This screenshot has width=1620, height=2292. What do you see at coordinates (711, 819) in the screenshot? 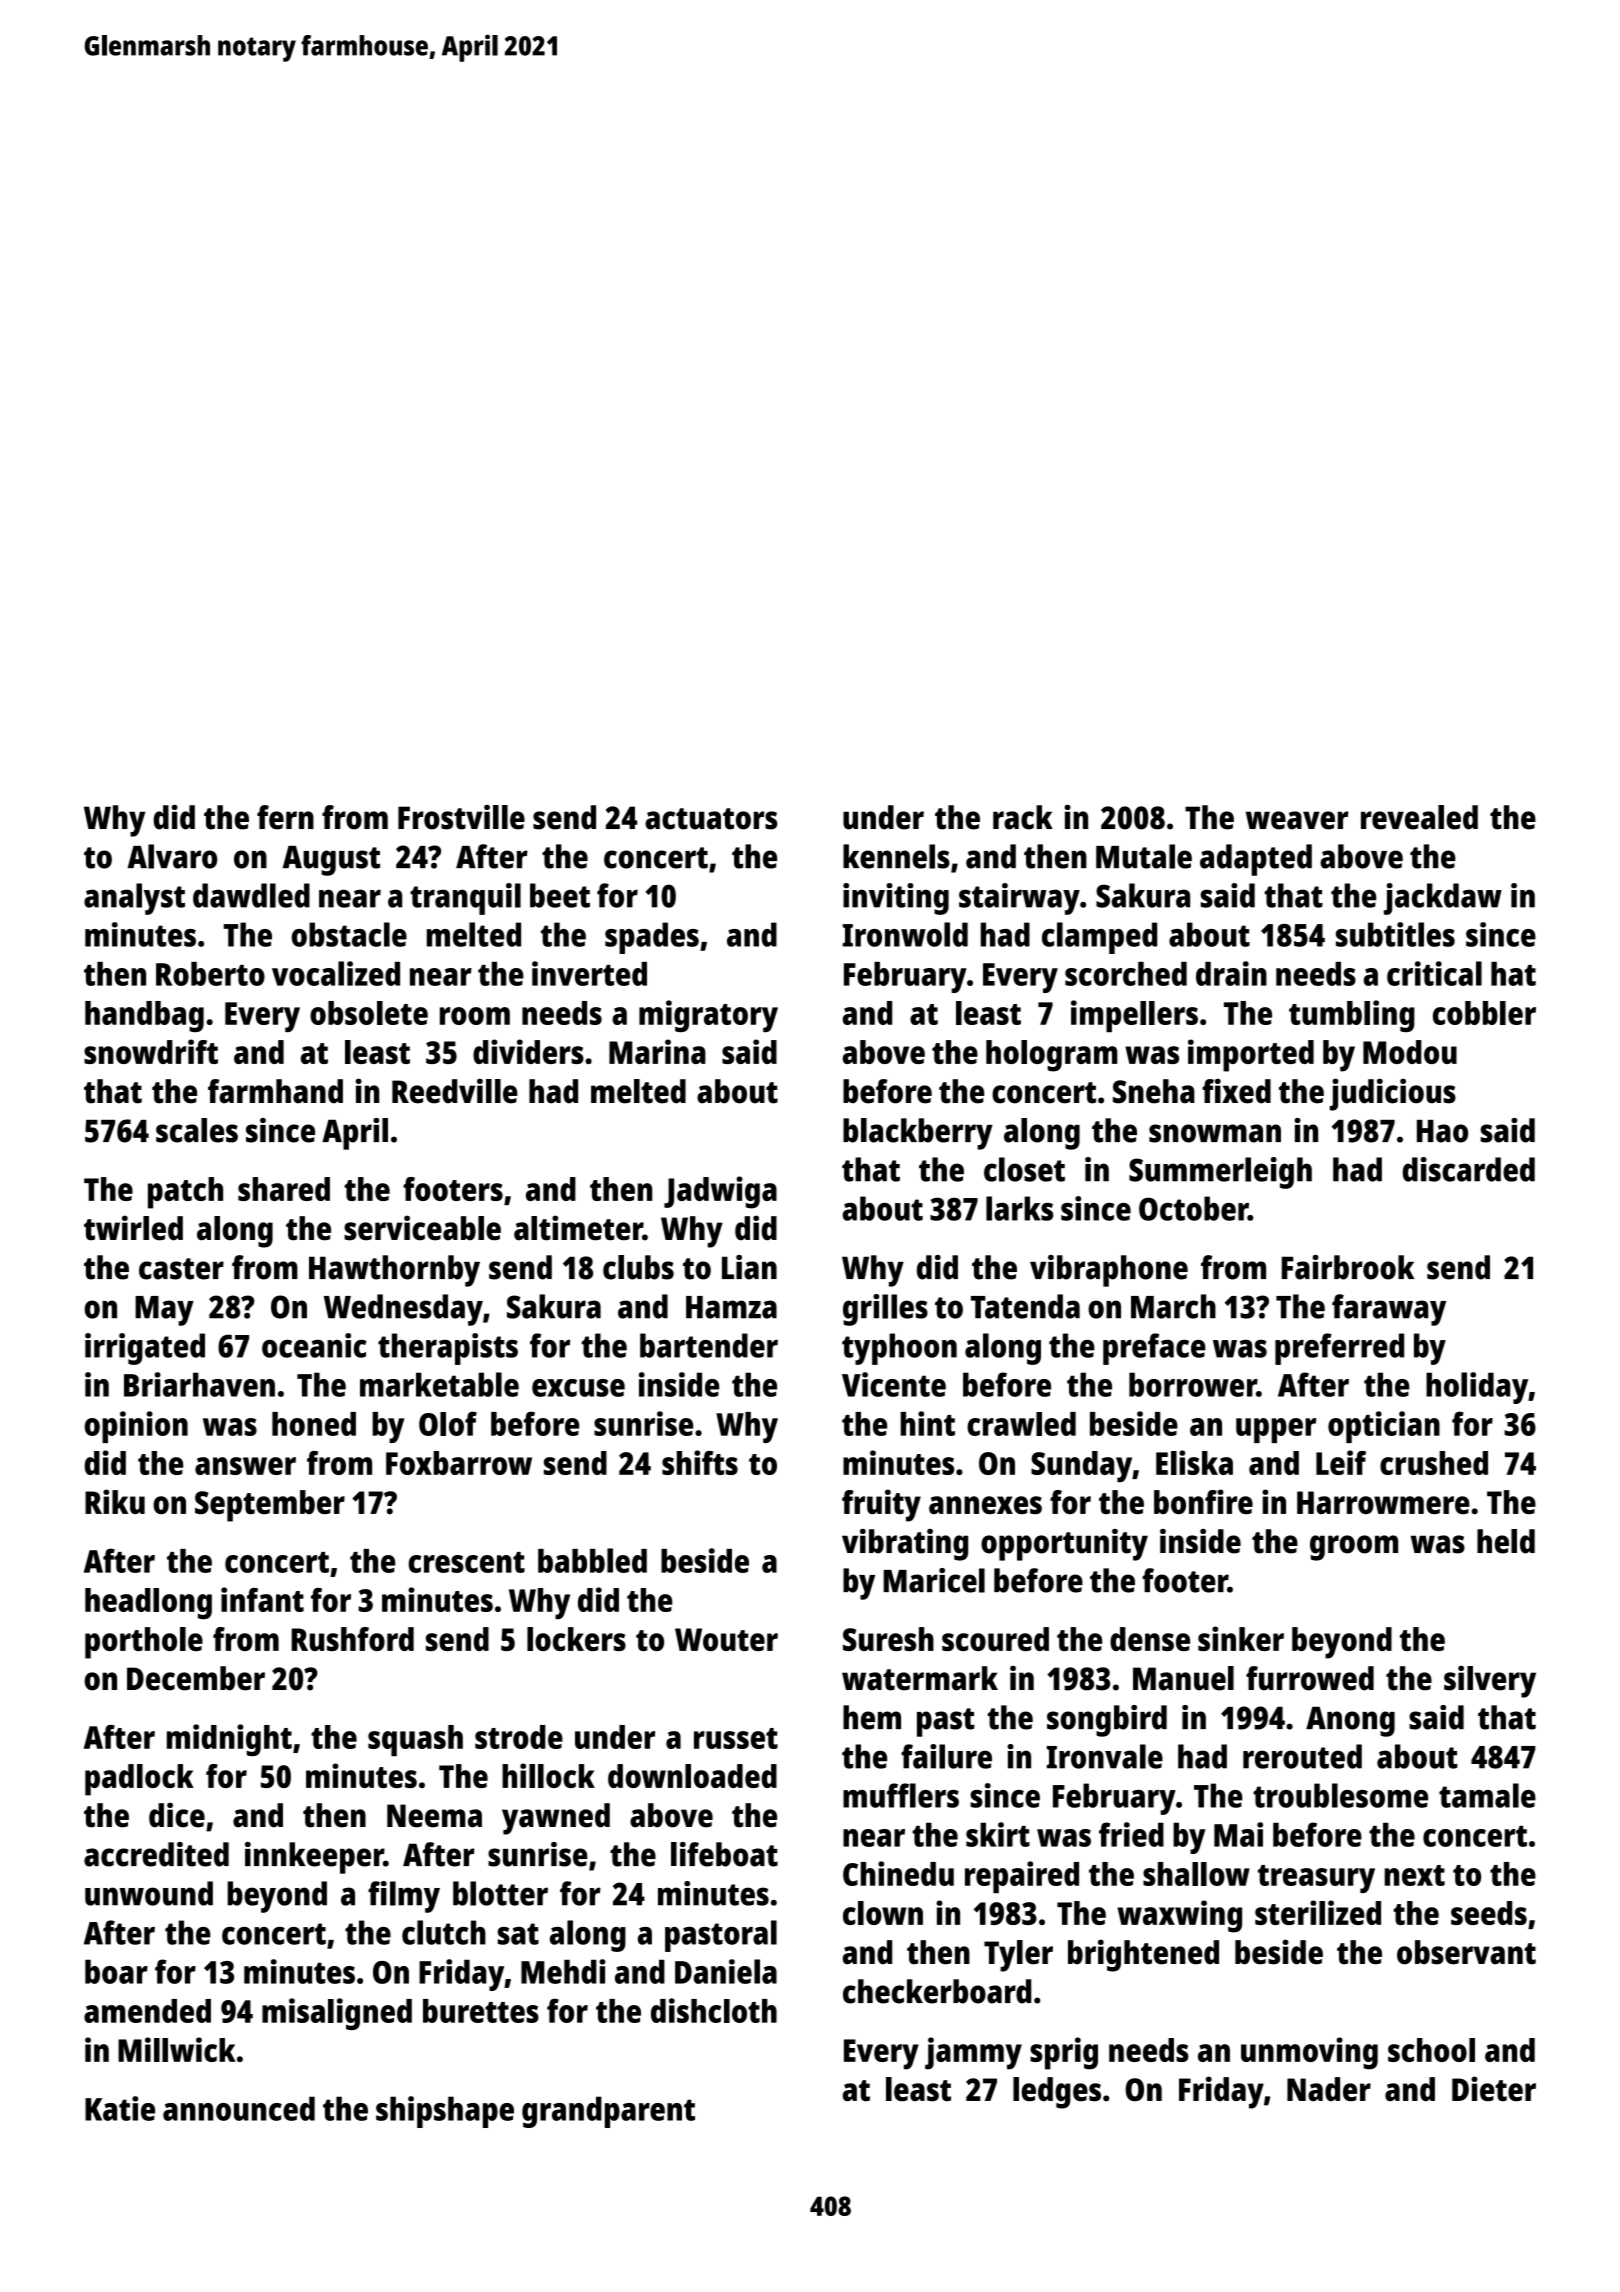
I see `actuators` at bounding box center [711, 819].
